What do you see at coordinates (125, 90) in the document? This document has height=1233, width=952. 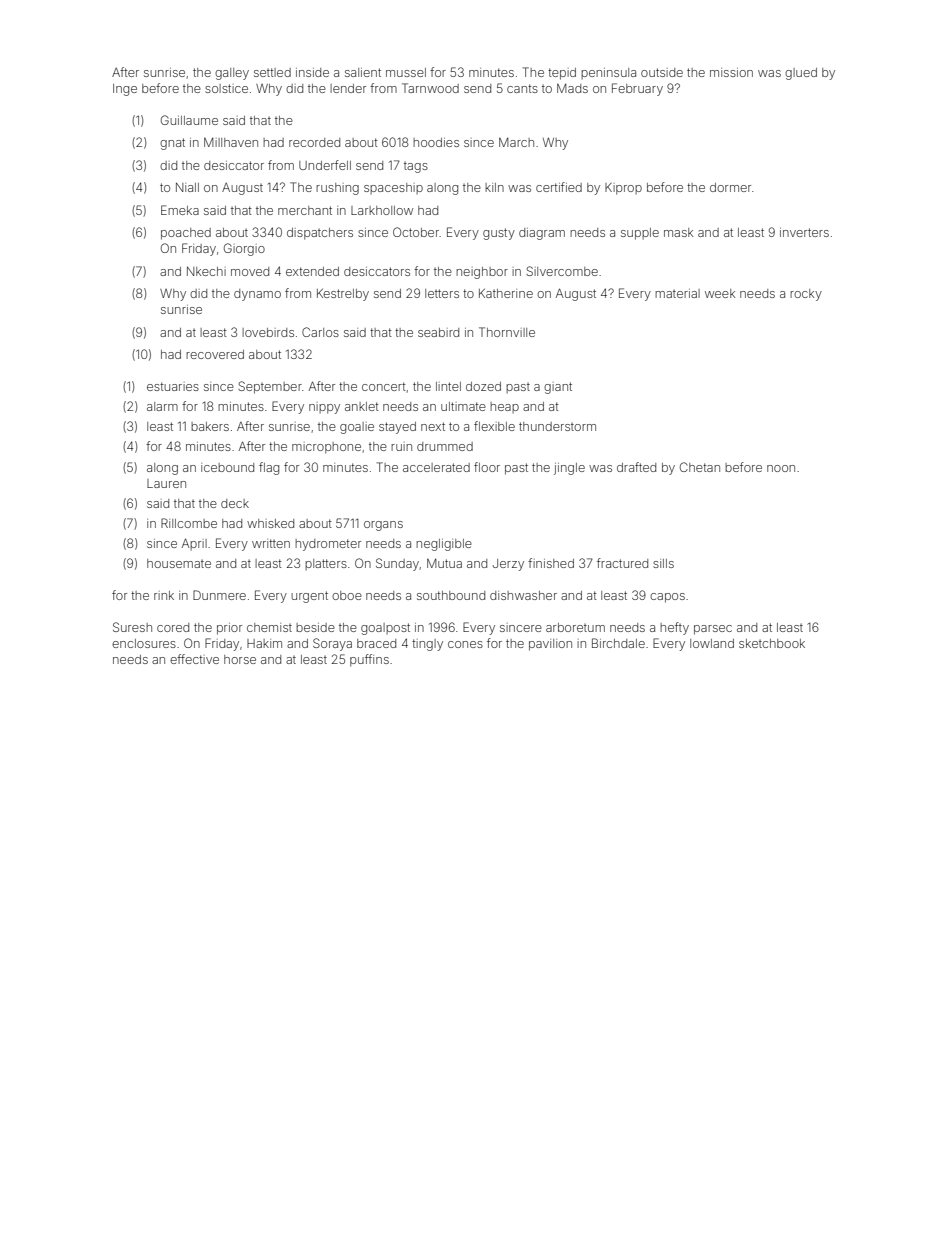 I see `Inge` at bounding box center [125, 90].
